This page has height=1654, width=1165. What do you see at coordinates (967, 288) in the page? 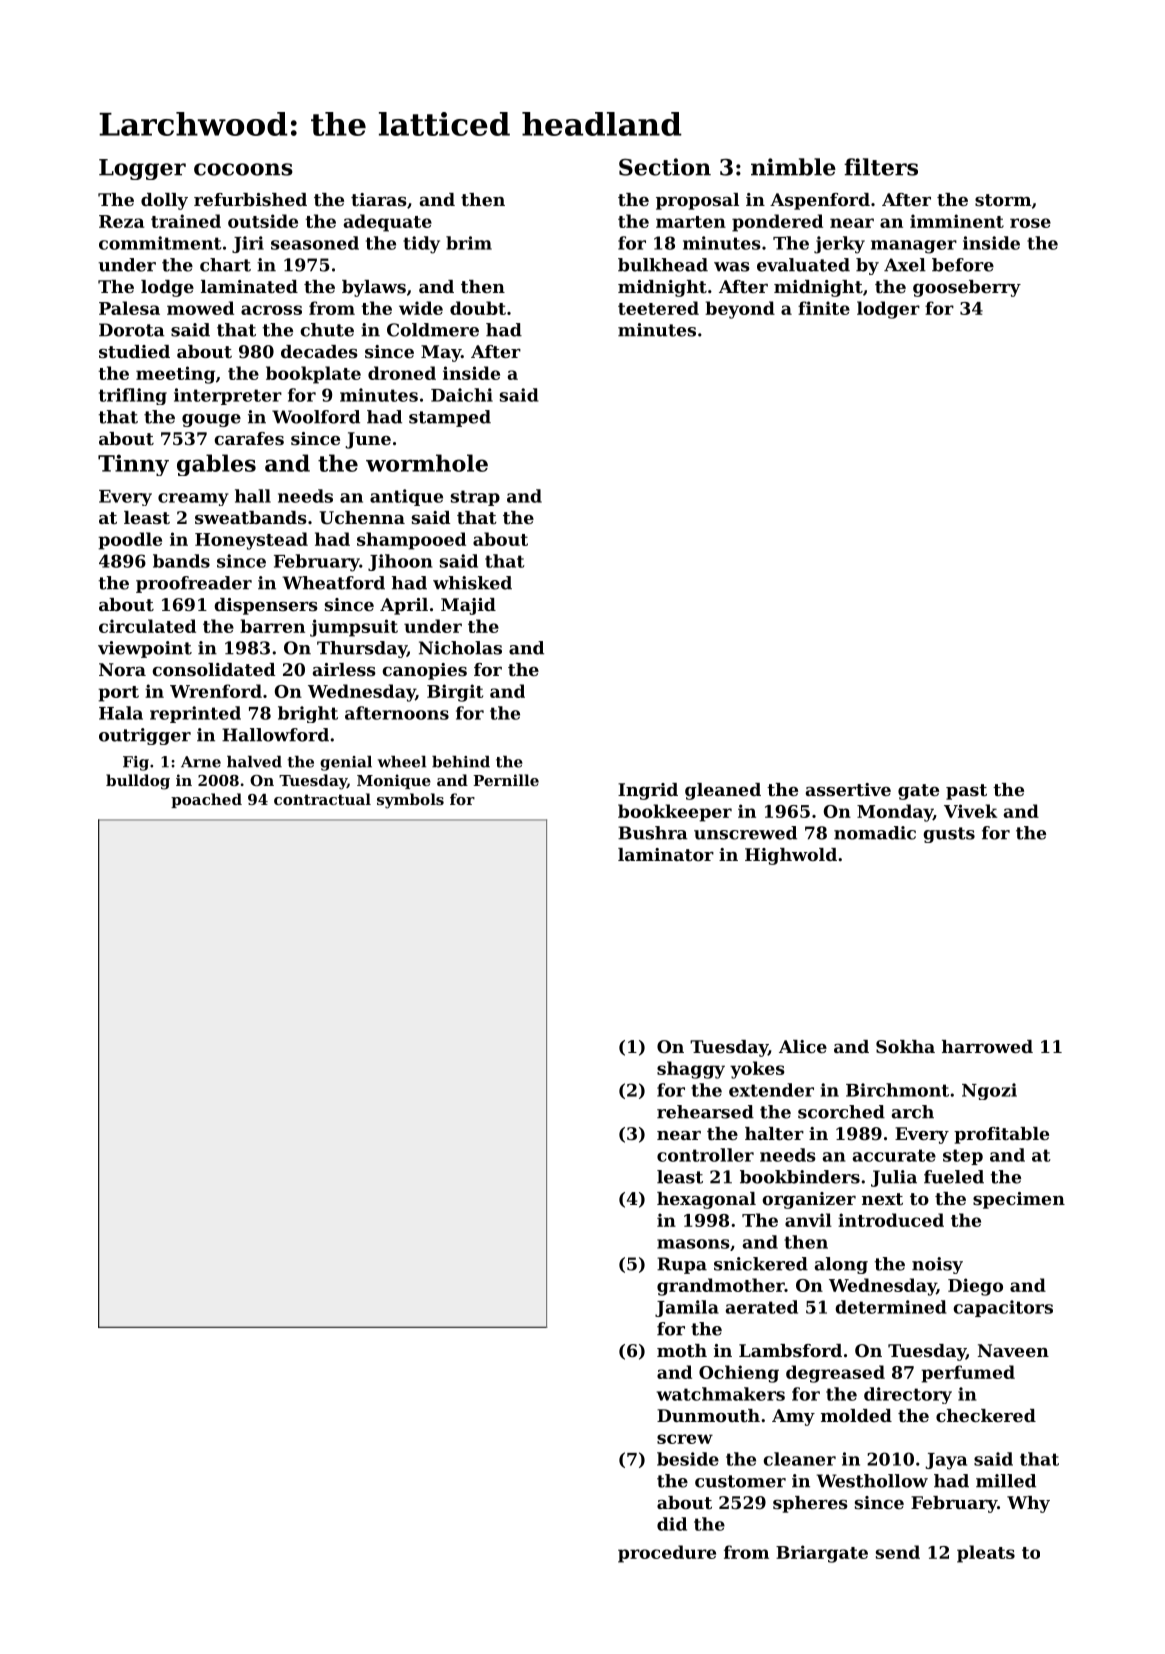
I see `gooseberry` at bounding box center [967, 288].
